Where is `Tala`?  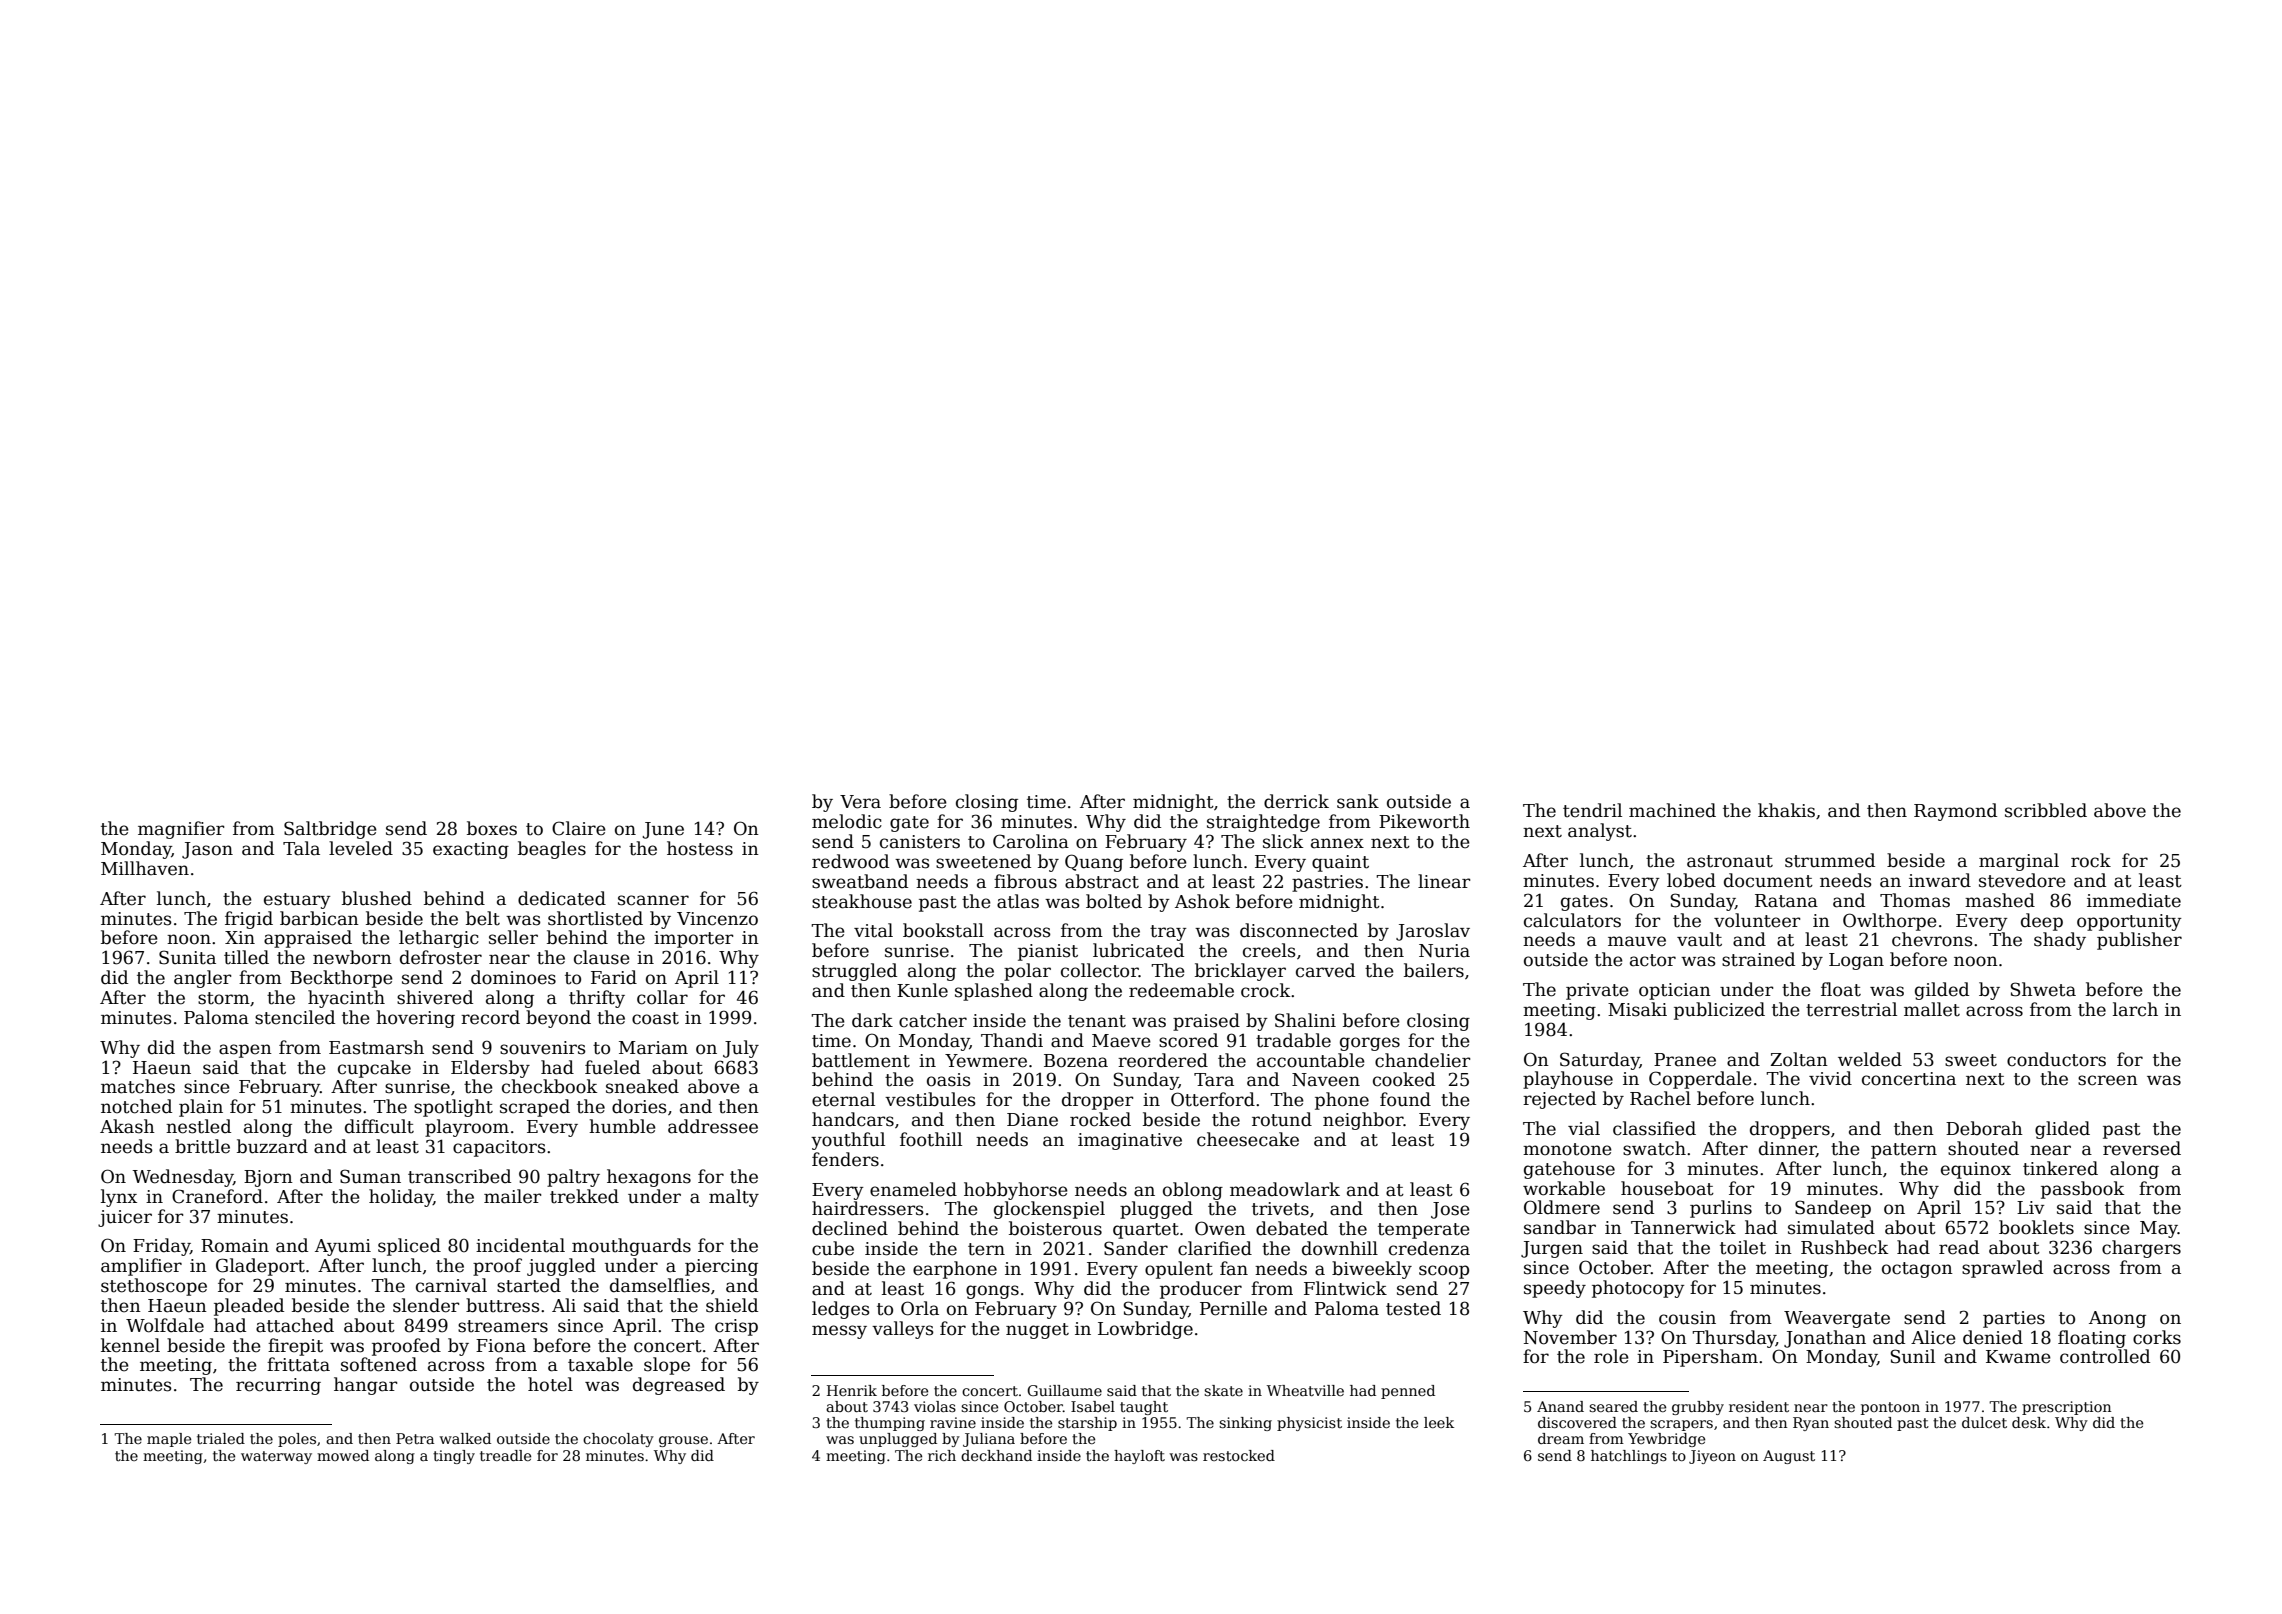 Tala is located at coordinates (301, 848).
